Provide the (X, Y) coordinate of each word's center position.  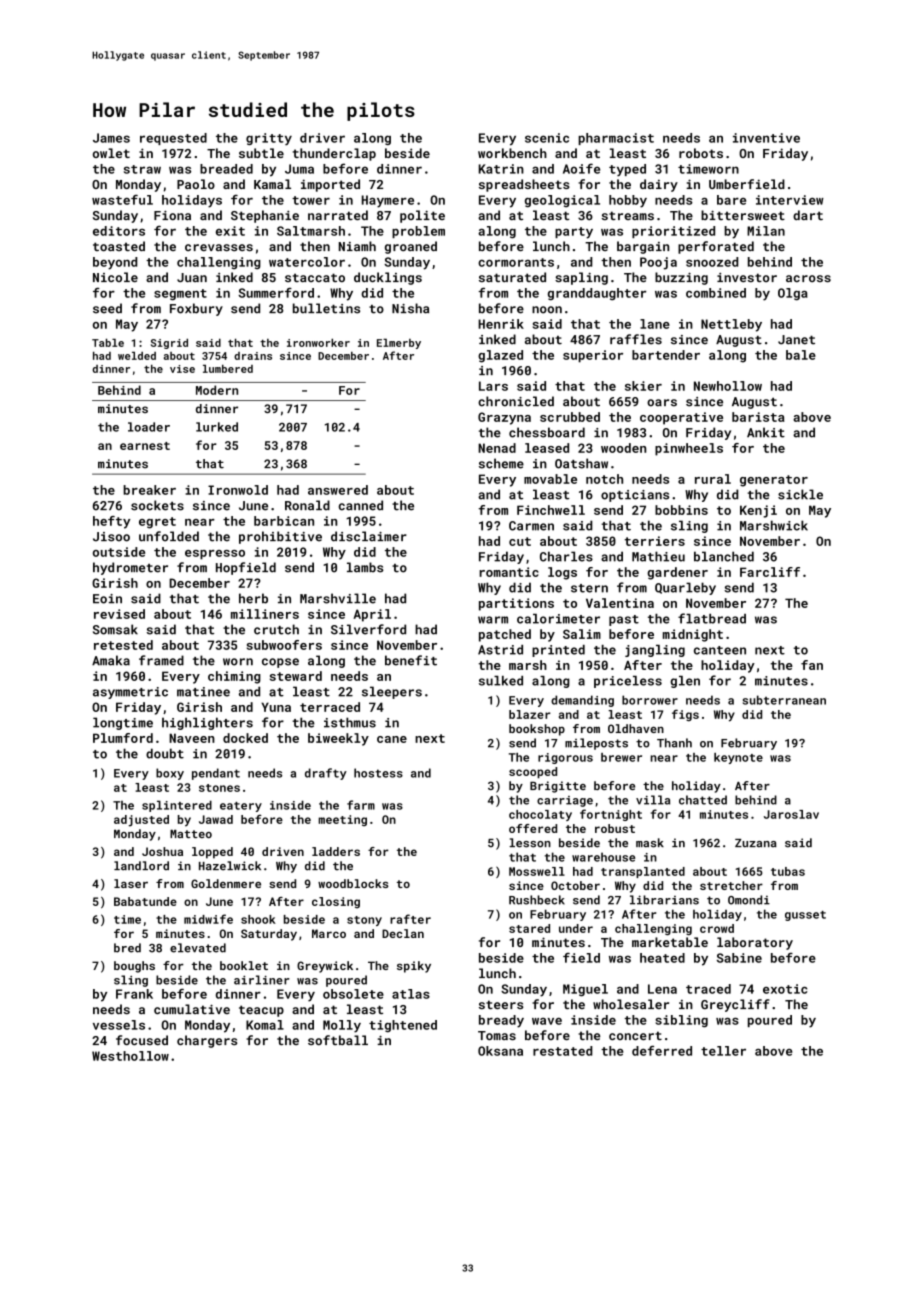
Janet (796, 340)
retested (123, 645)
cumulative (192, 1009)
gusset (805, 916)
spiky (414, 967)
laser (131, 883)
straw (142, 169)
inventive (766, 138)
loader (149, 427)
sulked (501, 681)
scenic (547, 138)
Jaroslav (791, 814)
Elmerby (399, 343)
